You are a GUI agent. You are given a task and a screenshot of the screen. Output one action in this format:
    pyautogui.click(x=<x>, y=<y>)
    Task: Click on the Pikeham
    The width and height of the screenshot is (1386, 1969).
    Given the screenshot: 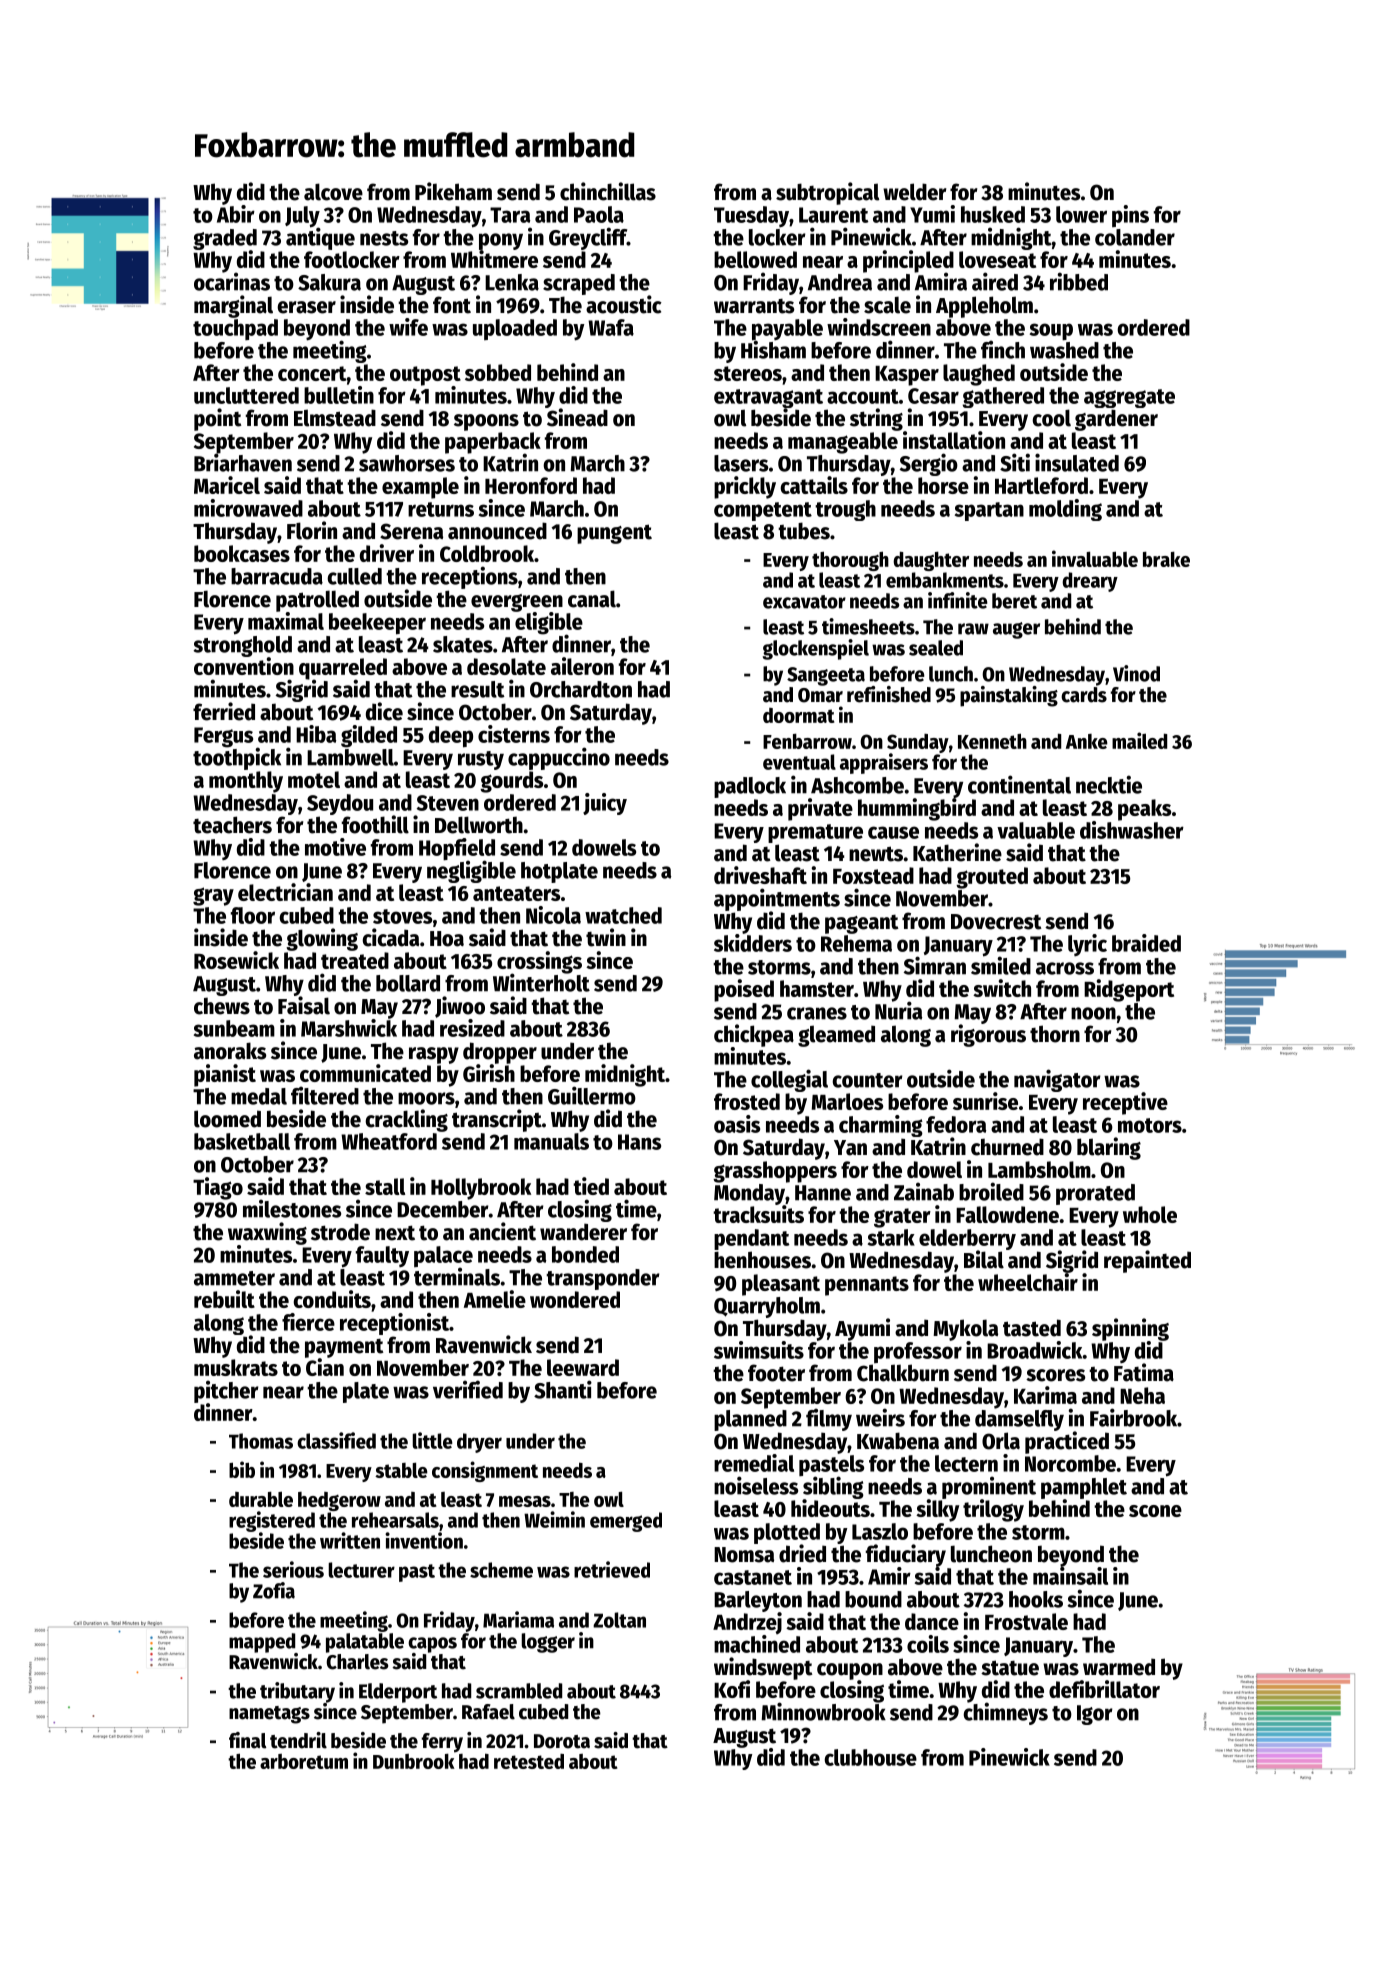 What is the action you would take?
    pyautogui.click(x=453, y=191)
